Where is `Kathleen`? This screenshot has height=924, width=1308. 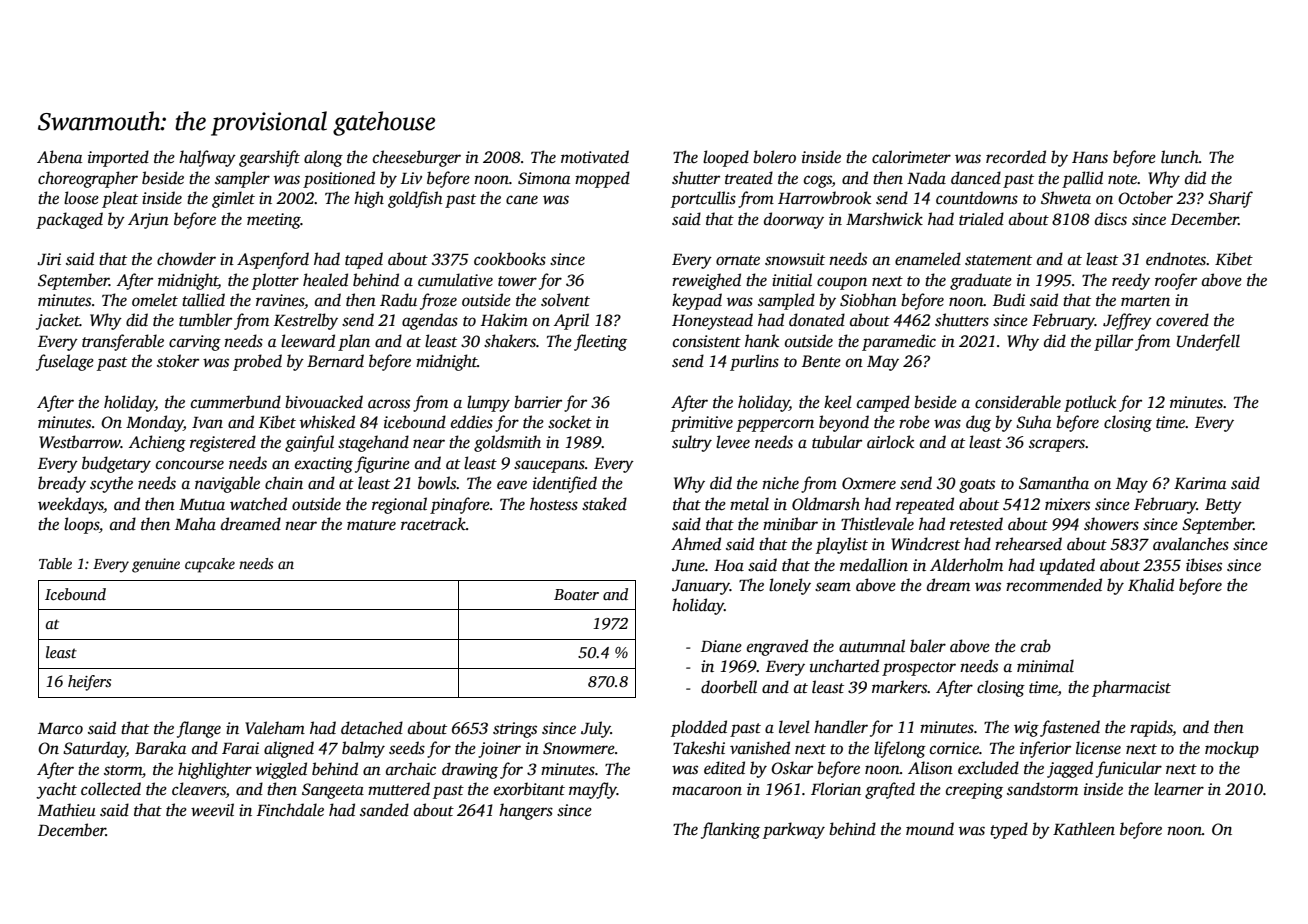
Kathleen is located at coordinates (1084, 829).
